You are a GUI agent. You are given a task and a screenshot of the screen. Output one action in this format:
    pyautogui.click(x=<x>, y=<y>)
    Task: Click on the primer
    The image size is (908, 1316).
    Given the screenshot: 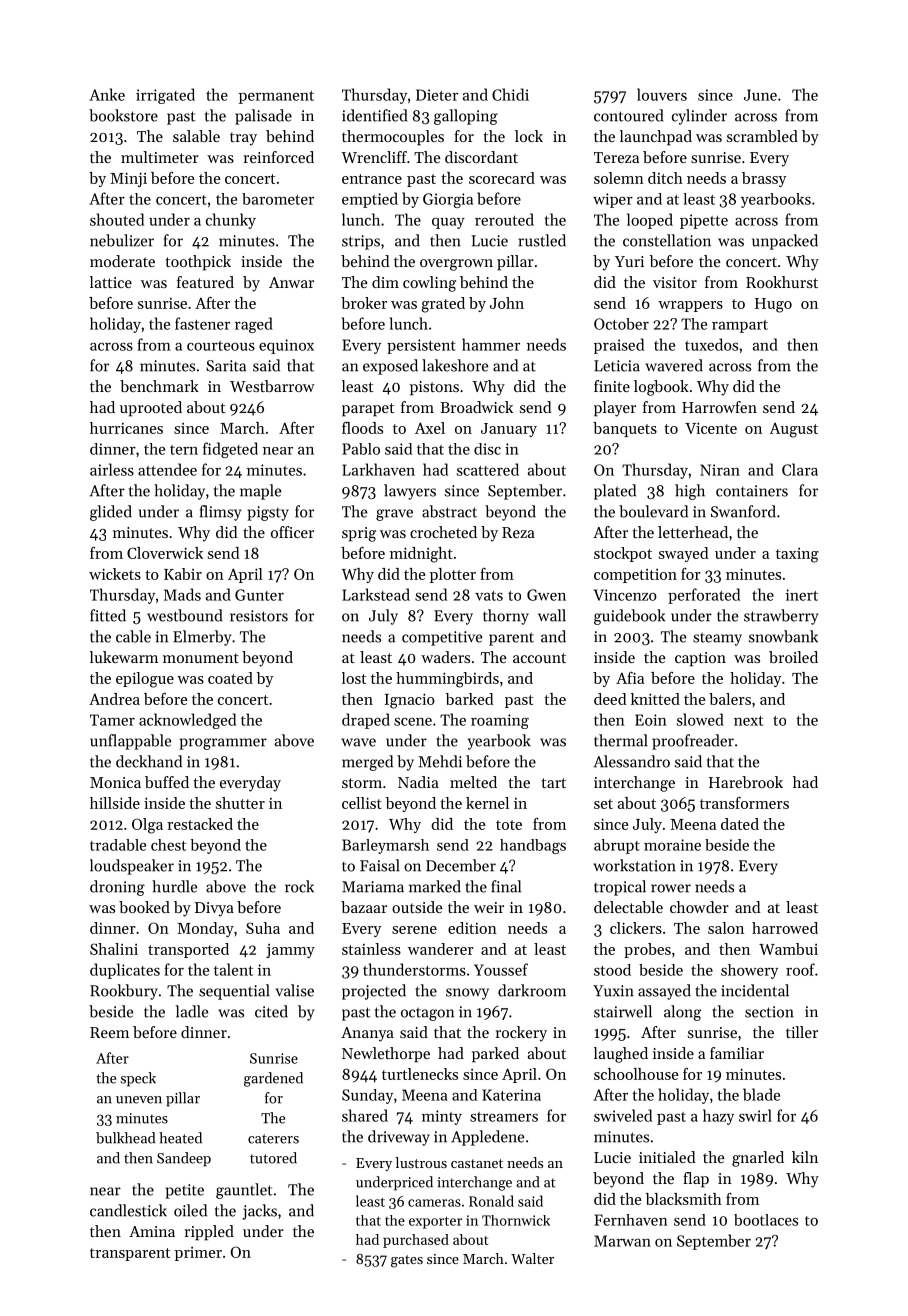 What is the action you would take?
    pyautogui.click(x=198, y=1254)
